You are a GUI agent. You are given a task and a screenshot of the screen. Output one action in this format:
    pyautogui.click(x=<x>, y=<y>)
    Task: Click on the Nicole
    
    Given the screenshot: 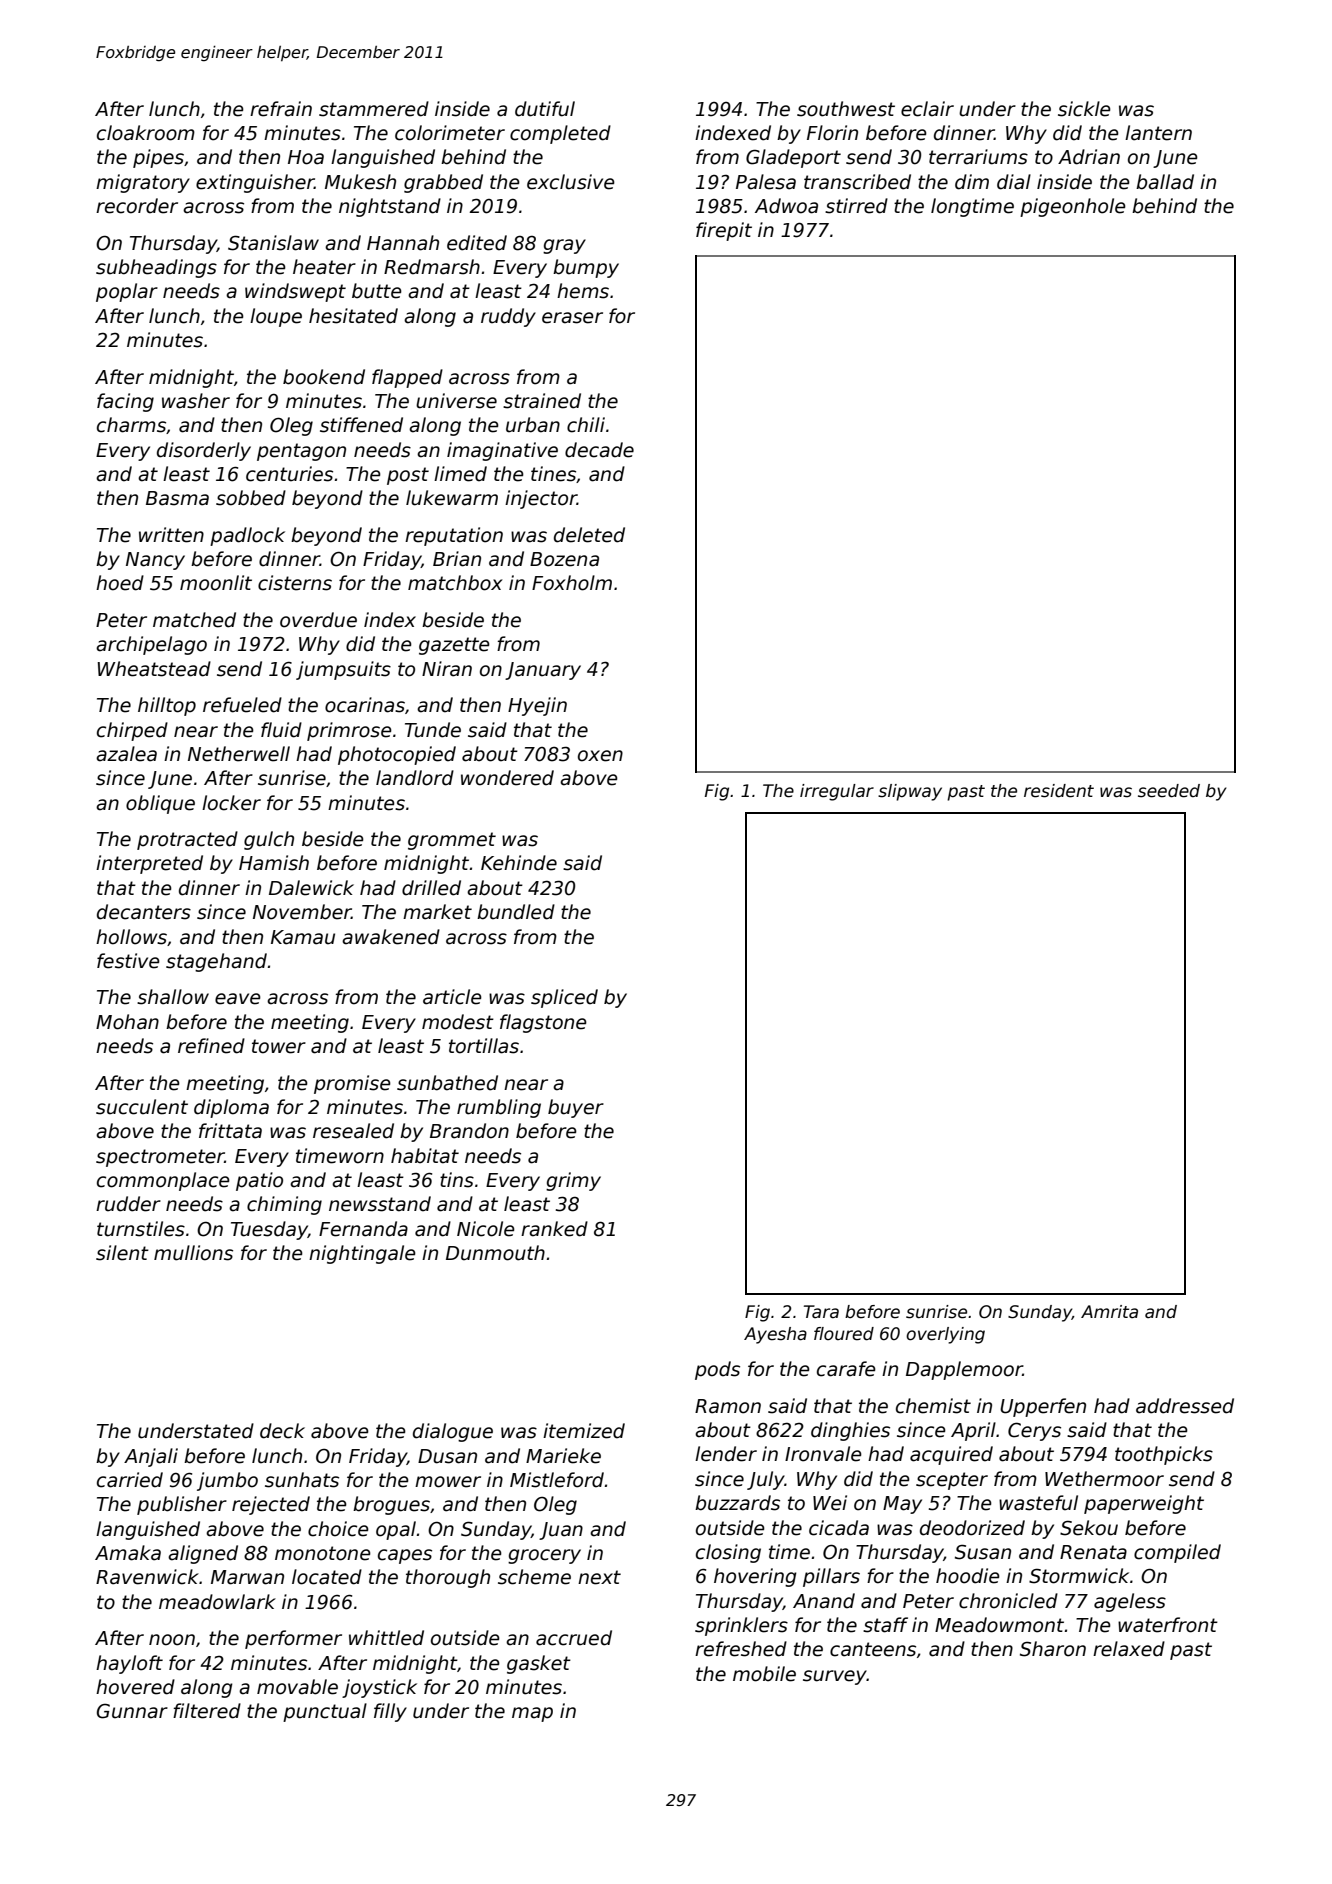 What is the action you would take?
    pyautogui.click(x=486, y=1229)
